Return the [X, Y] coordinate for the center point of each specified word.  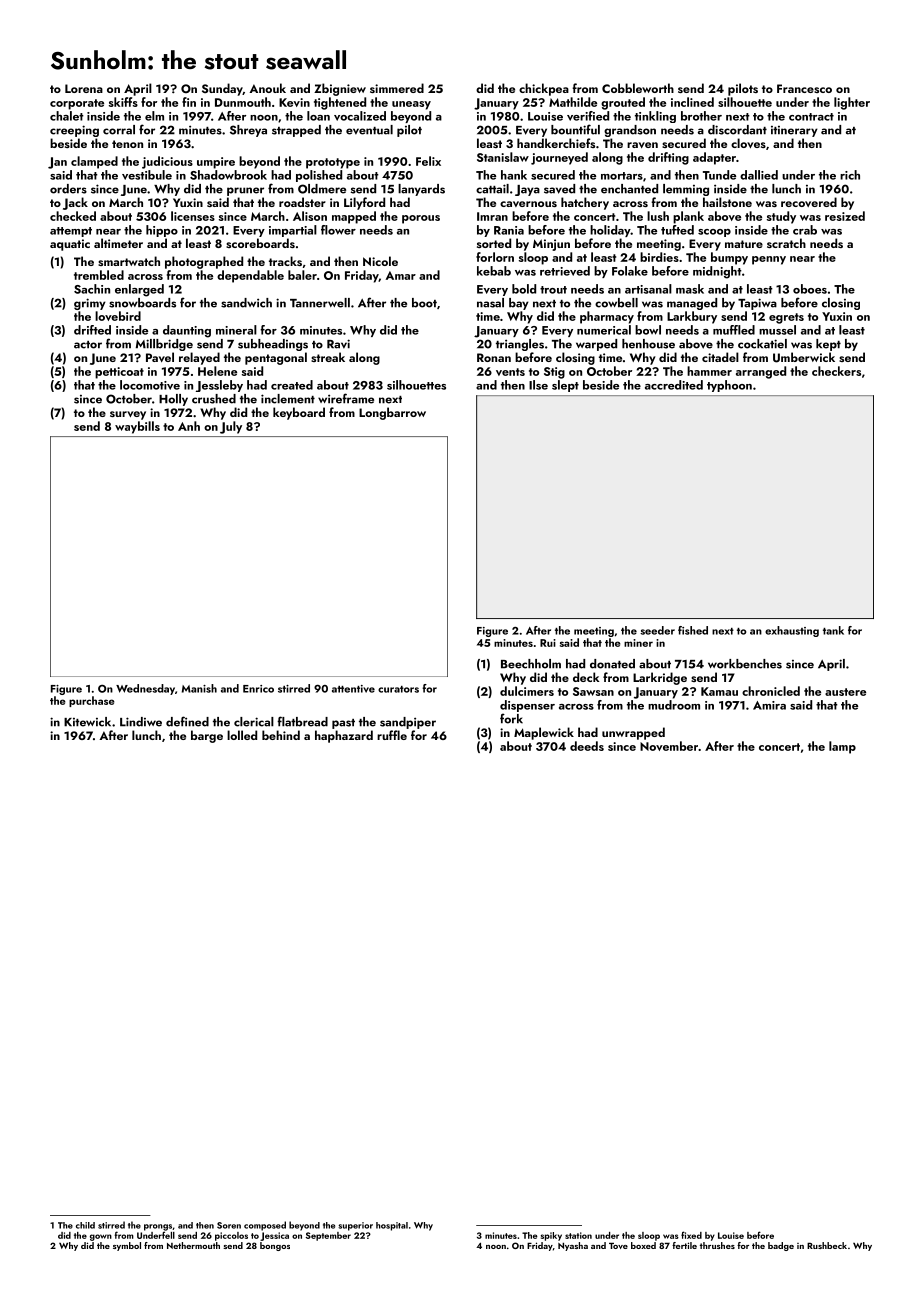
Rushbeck [827, 1245]
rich [850, 175]
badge [781, 1246]
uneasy [411, 105]
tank [833, 630]
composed [265, 1226]
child [85, 1225]
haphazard [344, 736]
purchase [92, 701]
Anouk [267, 88]
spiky [551, 1236]
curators [398, 689]
